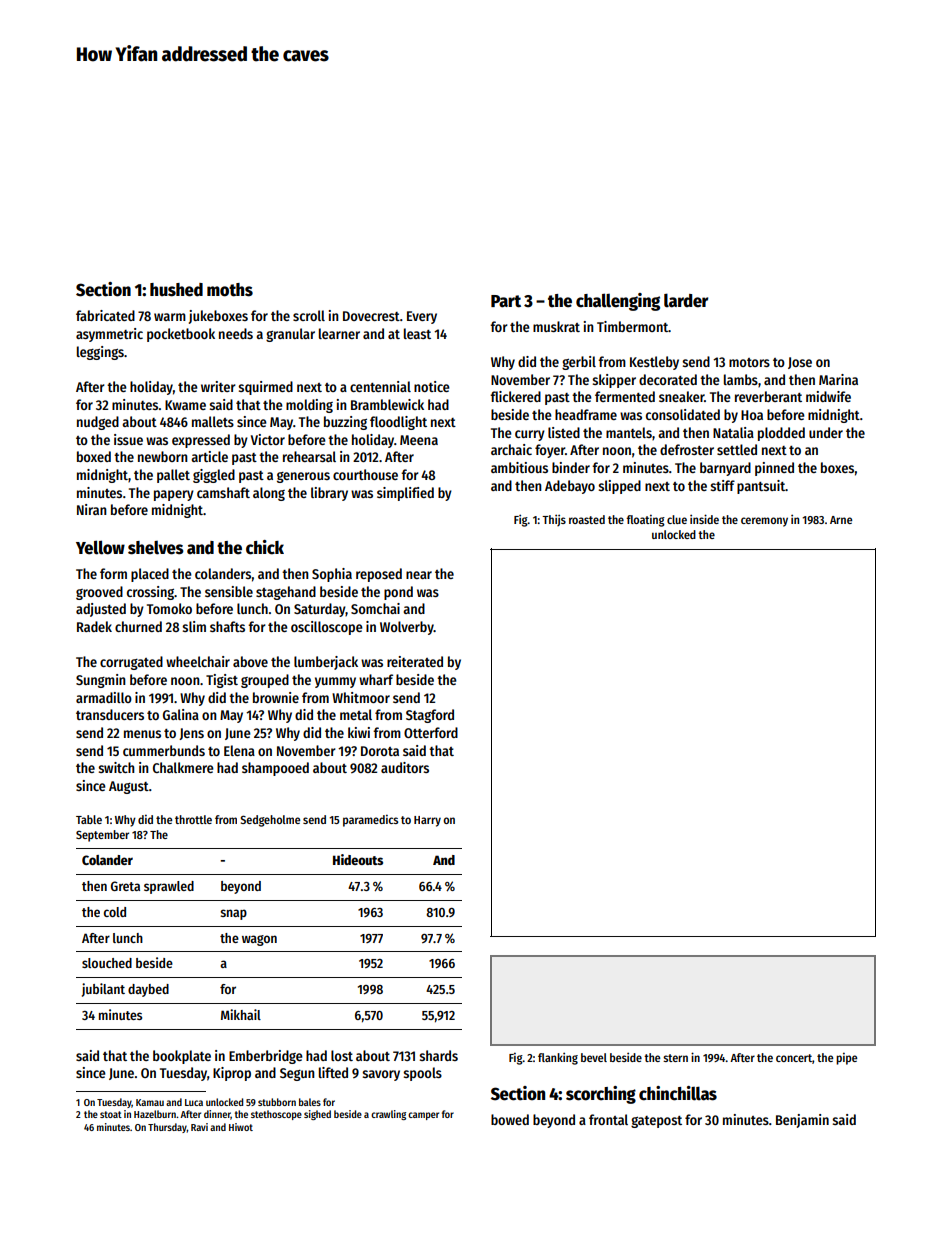 This document has width=952, height=1233. I want to click on Benjamin, so click(802, 1121).
